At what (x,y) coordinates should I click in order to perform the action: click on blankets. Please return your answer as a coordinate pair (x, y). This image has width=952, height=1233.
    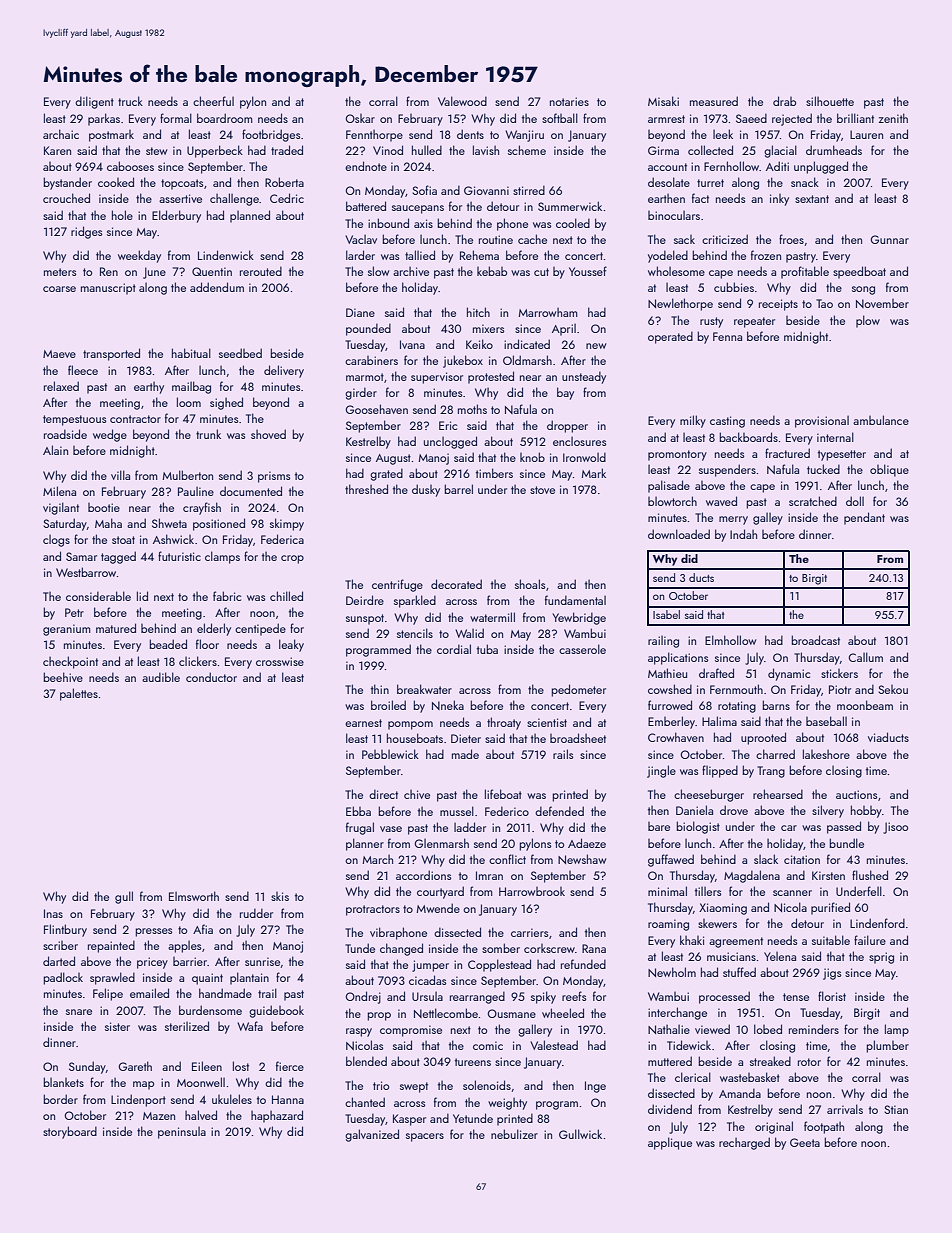
    Looking at the image, I should click on (63, 1082).
